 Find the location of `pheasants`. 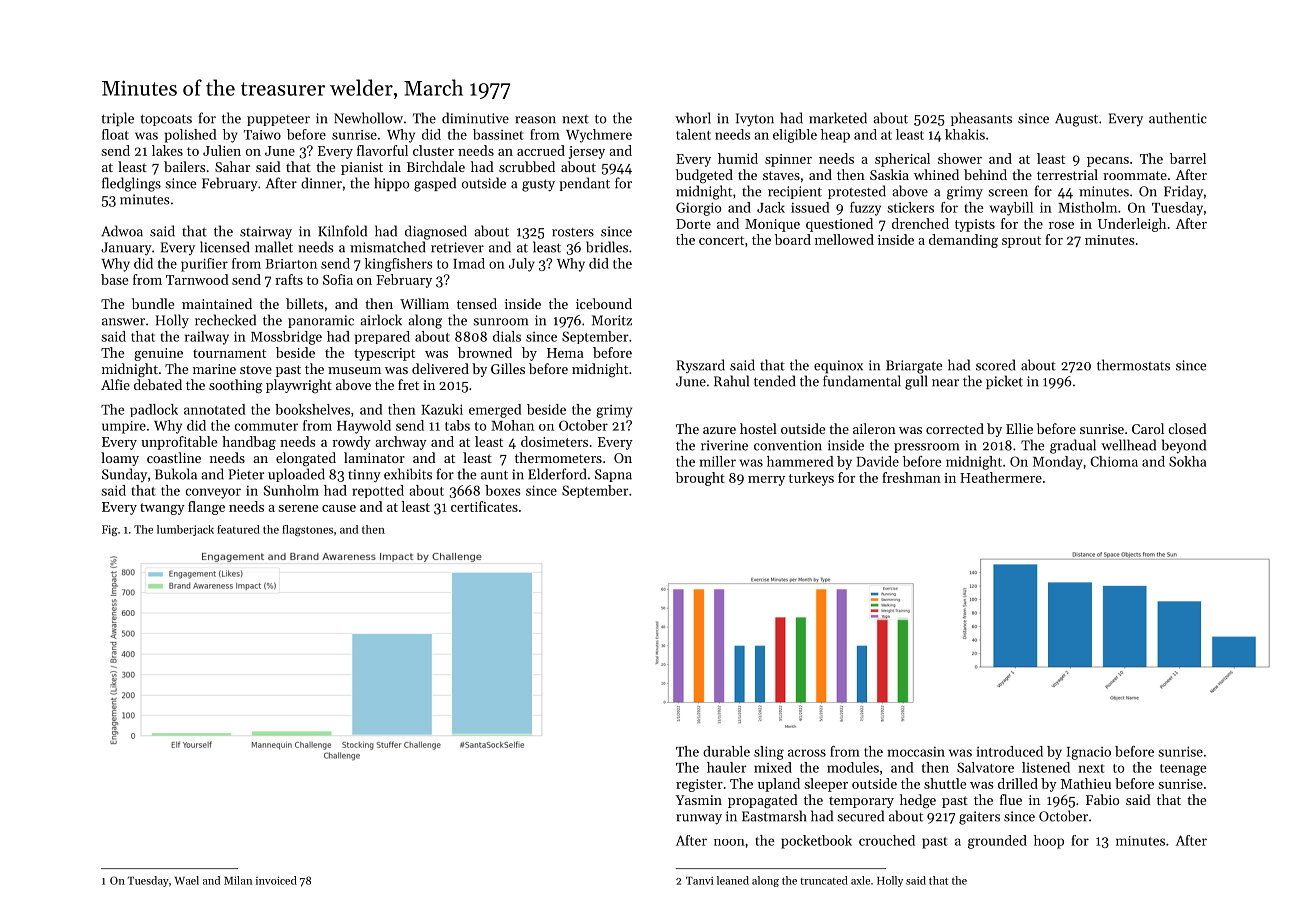

pheasants is located at coordinates (981, 119).
